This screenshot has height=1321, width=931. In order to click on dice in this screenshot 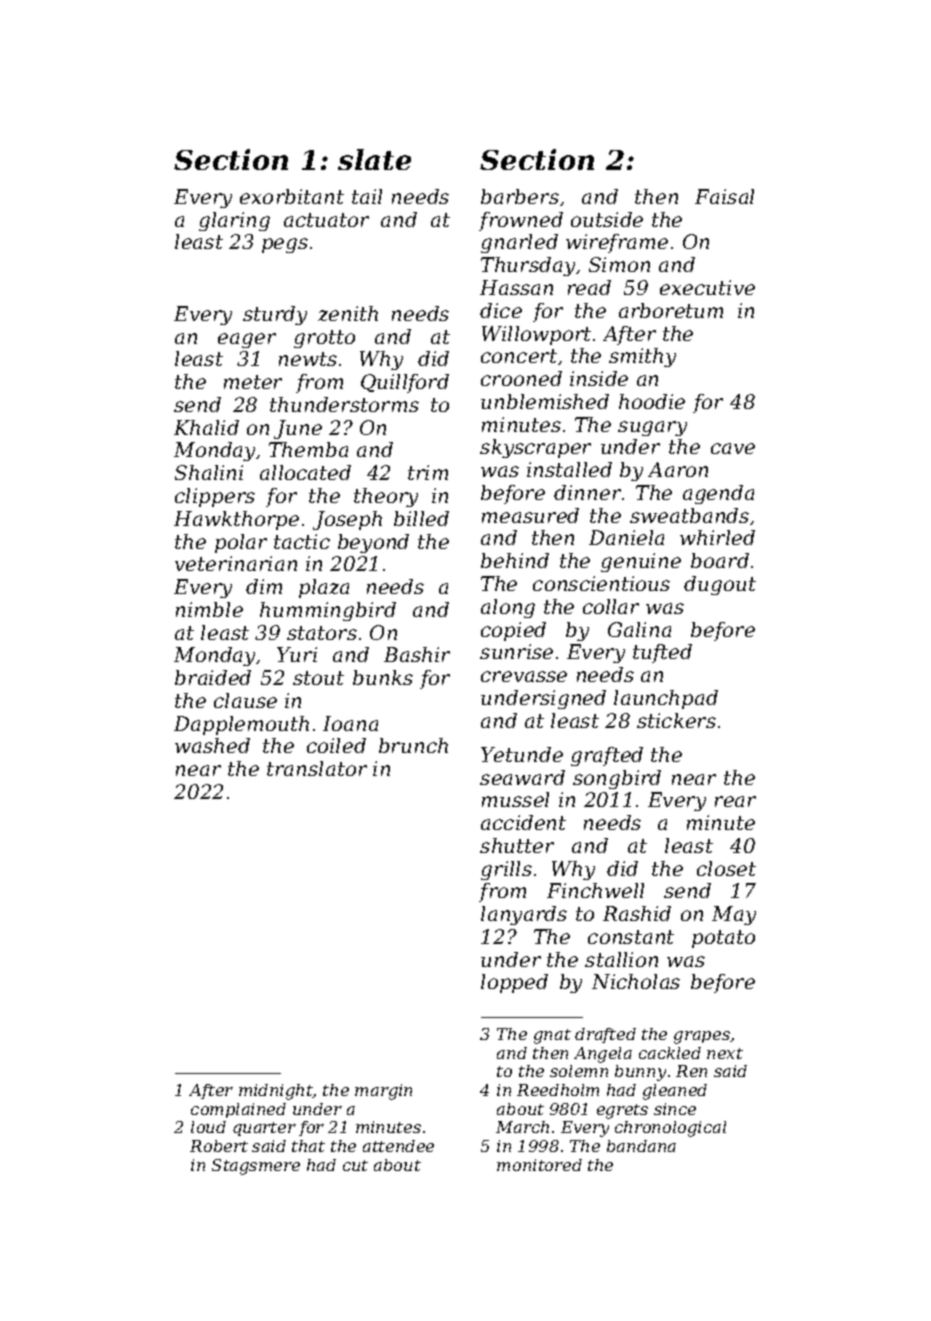, I will do `click(501, 310)`.
